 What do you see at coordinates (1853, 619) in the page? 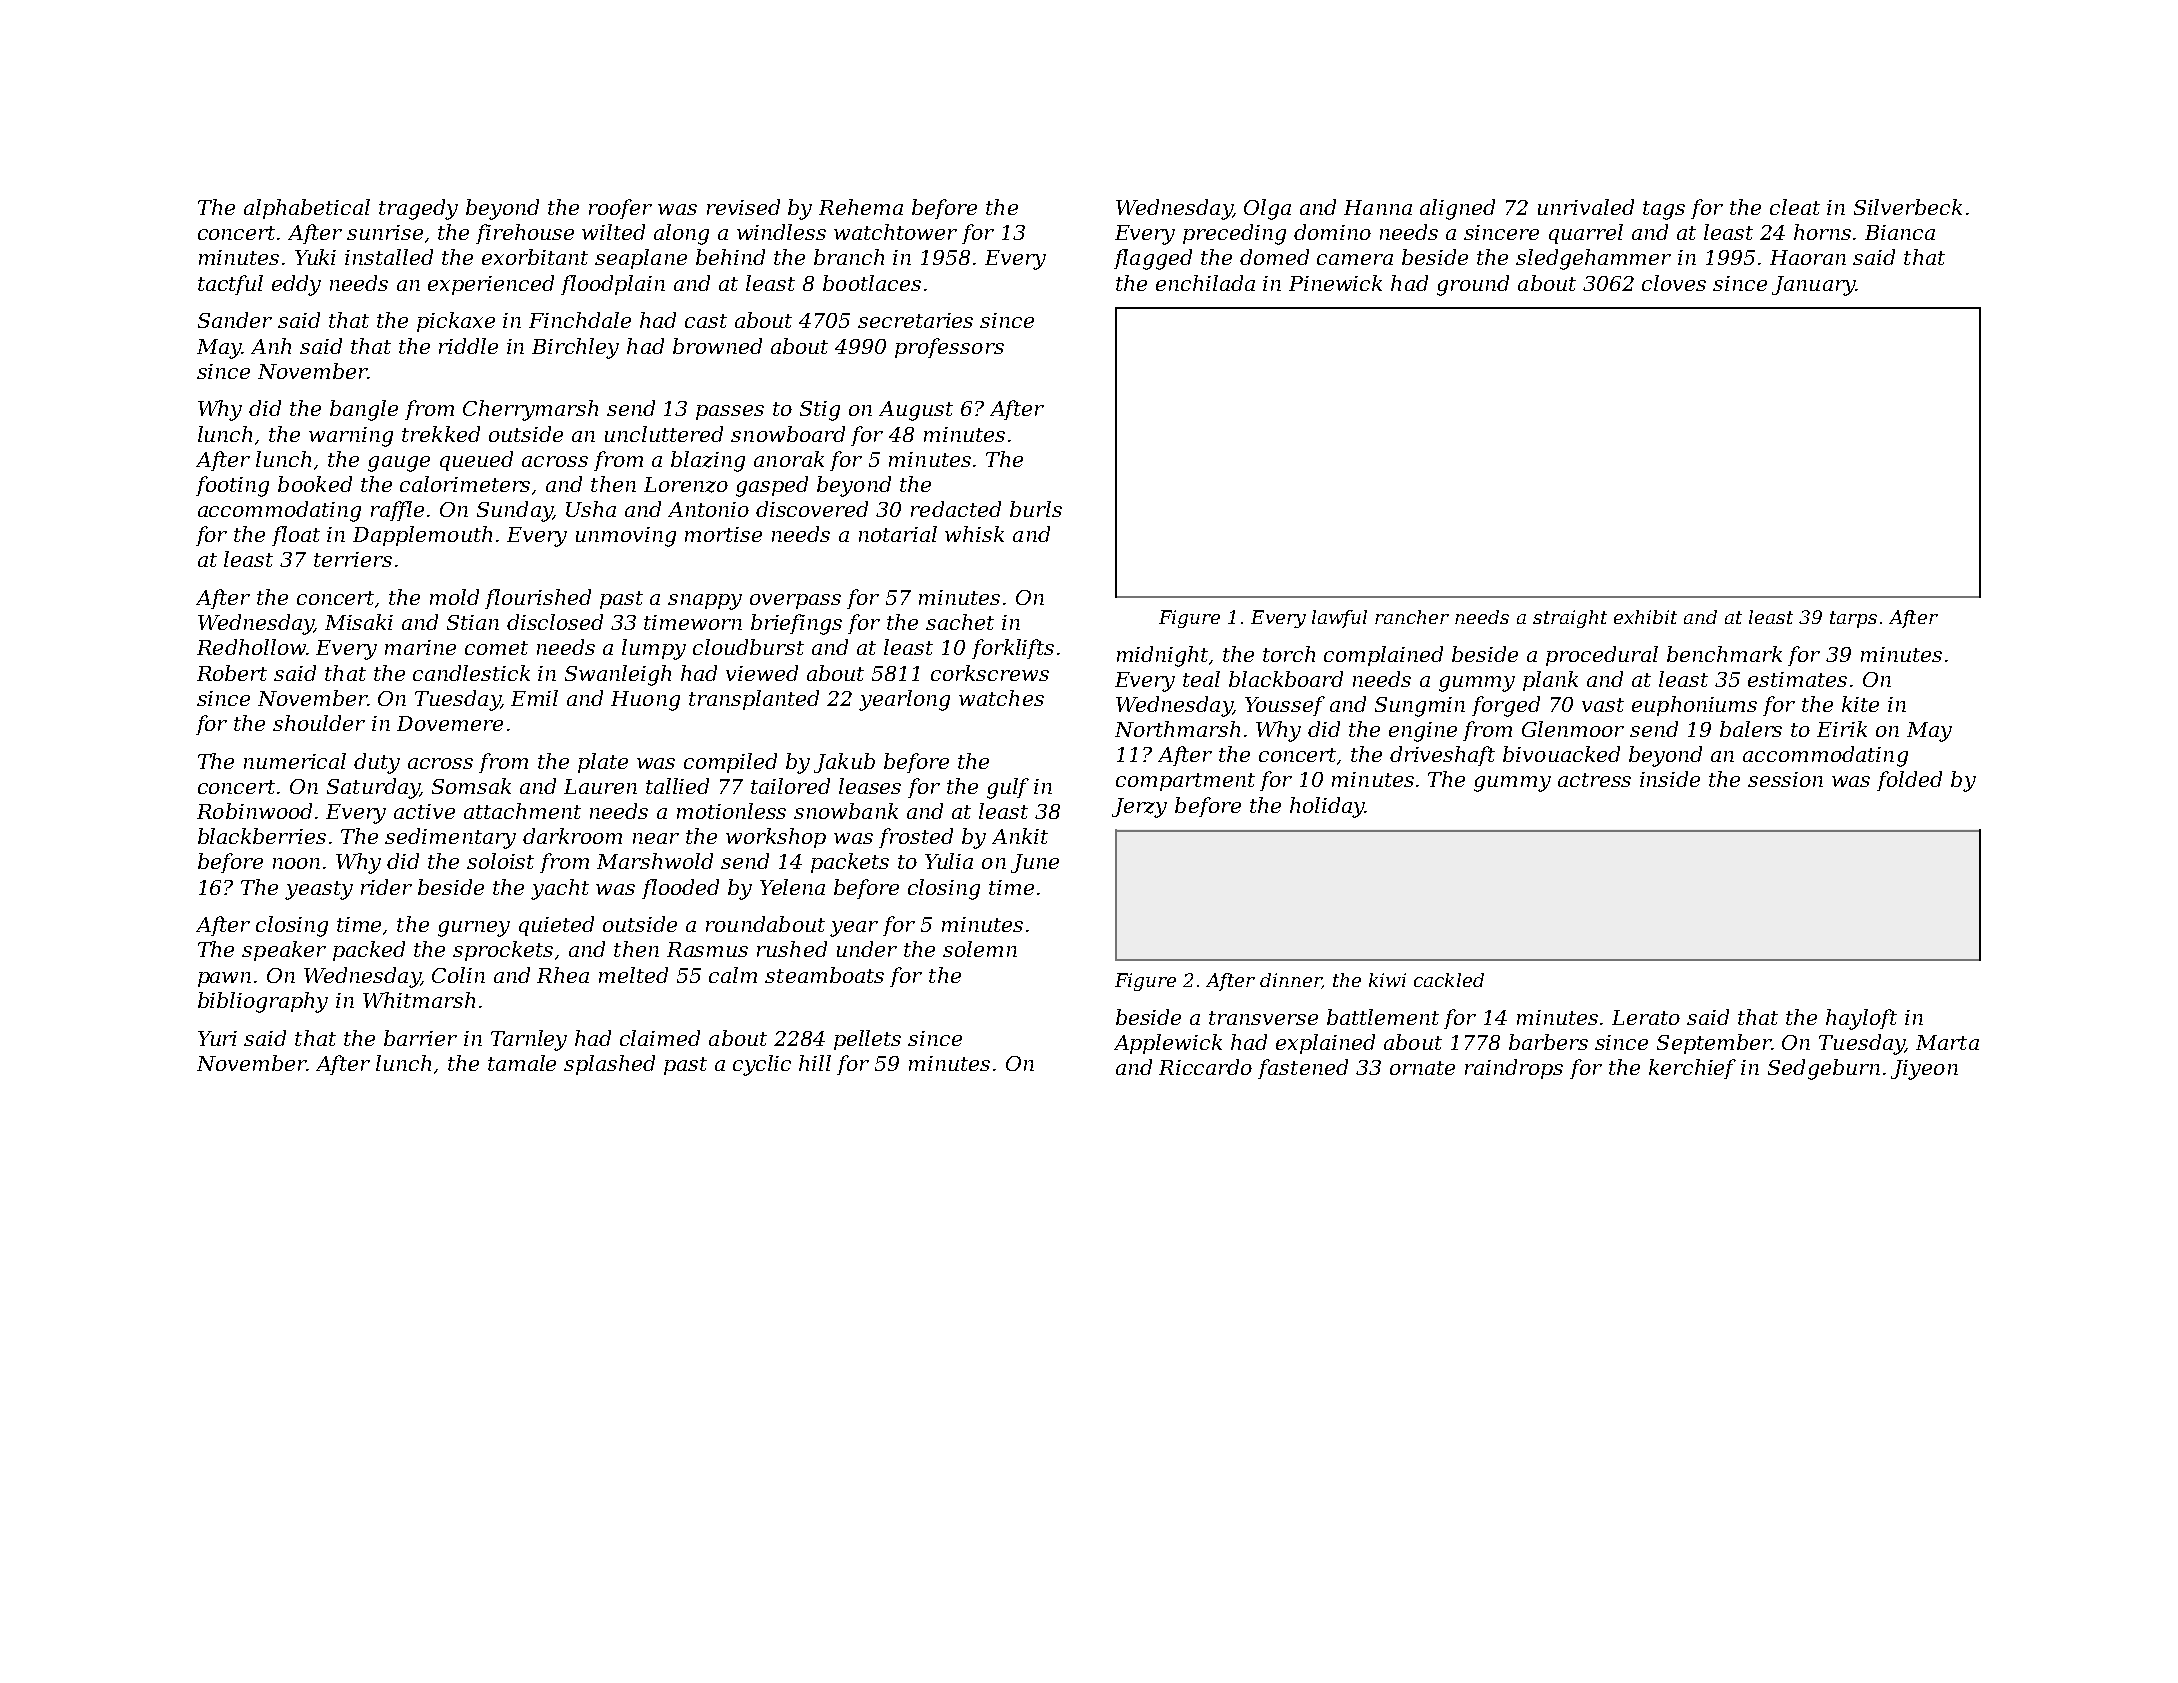
I see `tarps` at bounding box center [1853, 619].
